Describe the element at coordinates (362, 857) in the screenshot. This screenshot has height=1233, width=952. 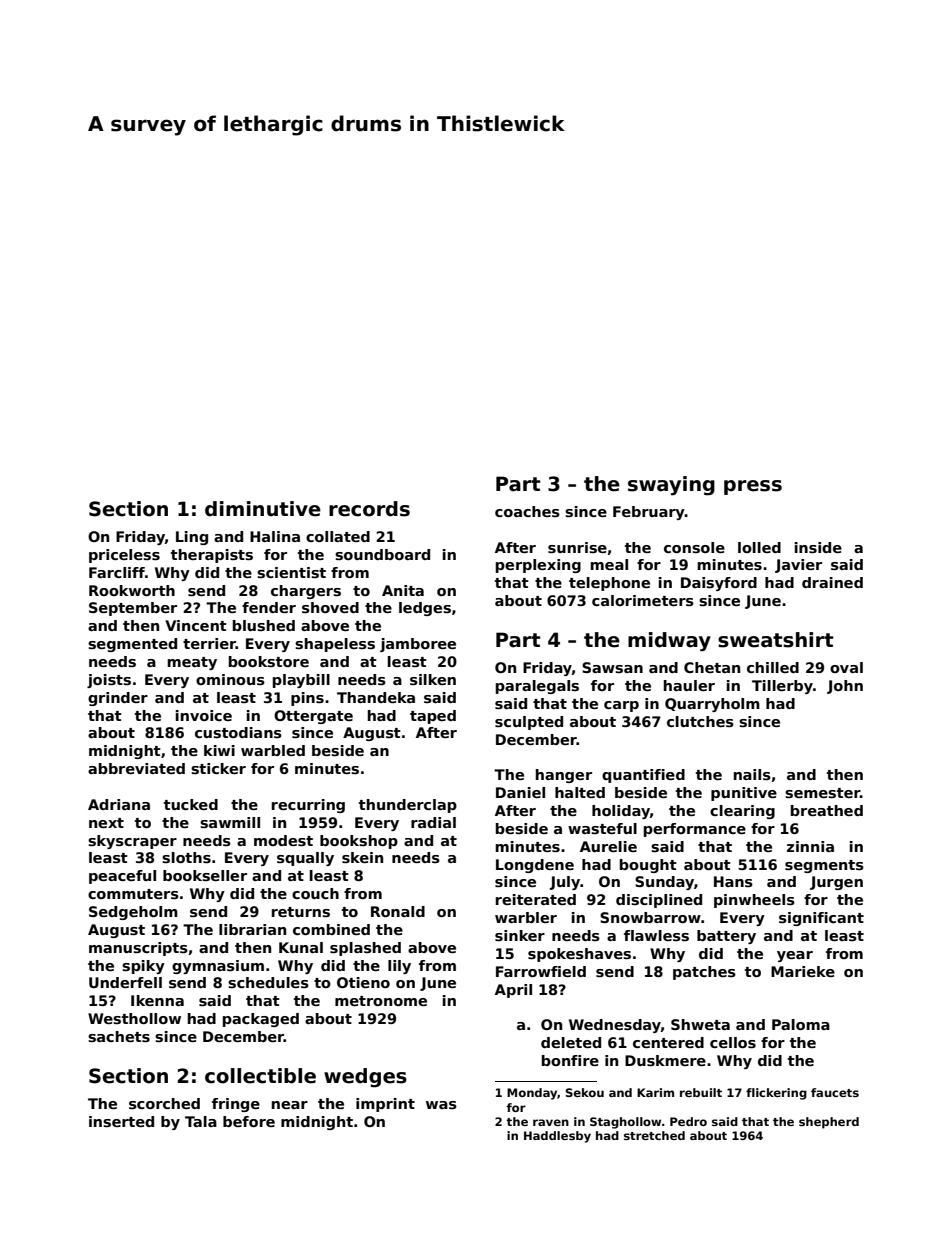
I see `skein` at that location.
